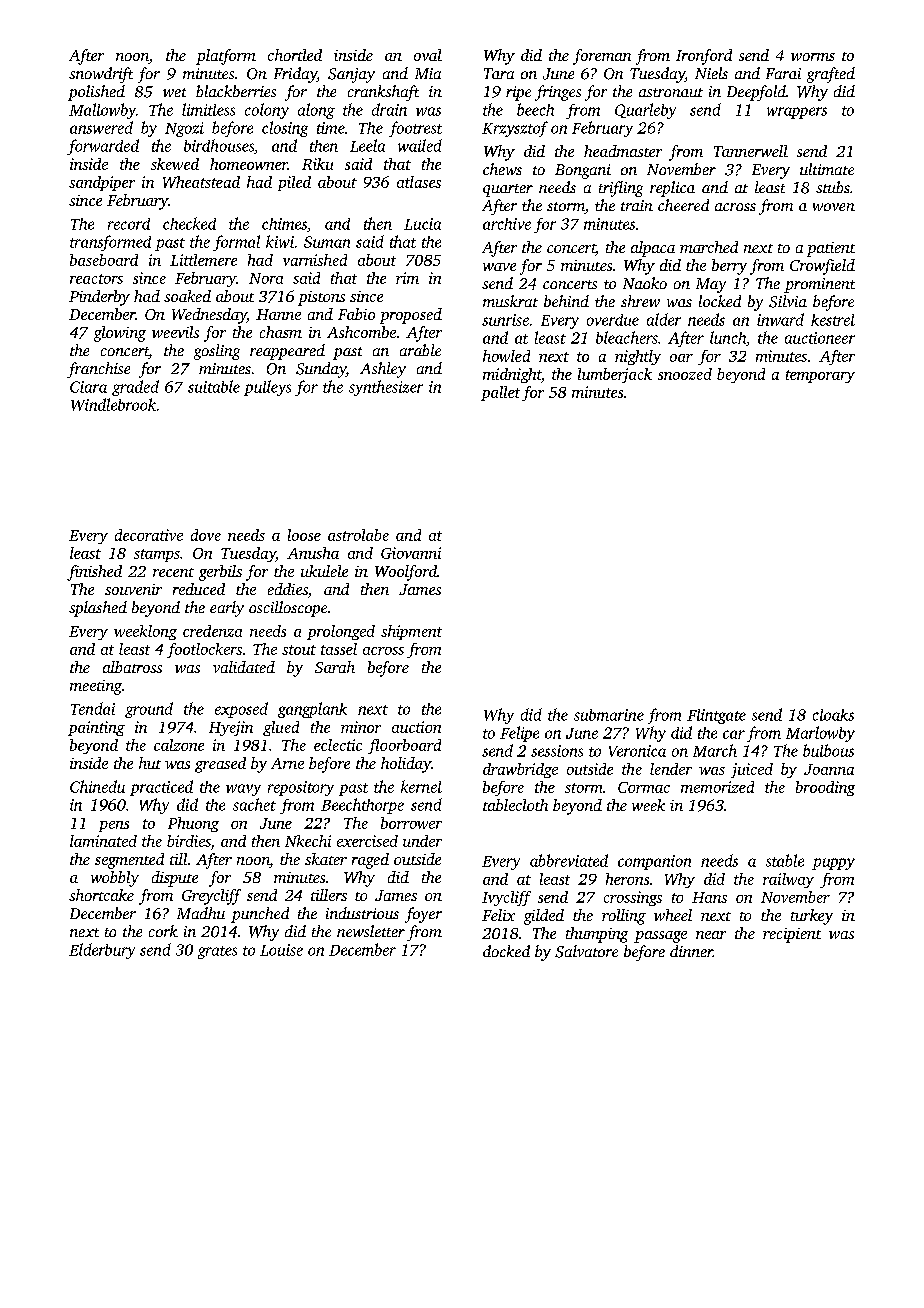 This page has width=924, height=1308. I want to click on Fabio, so click(356, 314).
